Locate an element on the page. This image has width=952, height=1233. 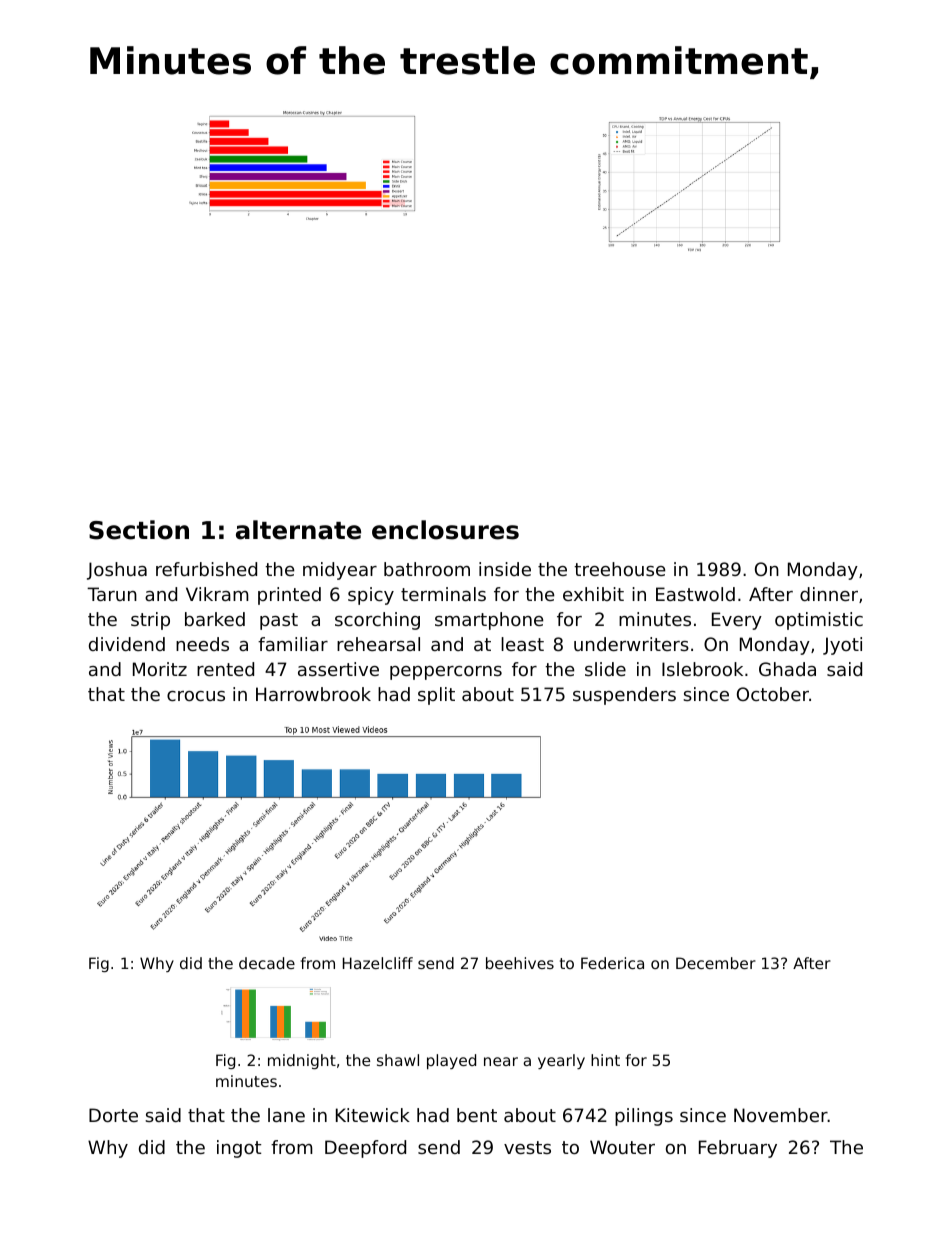
Moritz is located at coordinates (160, 669).
